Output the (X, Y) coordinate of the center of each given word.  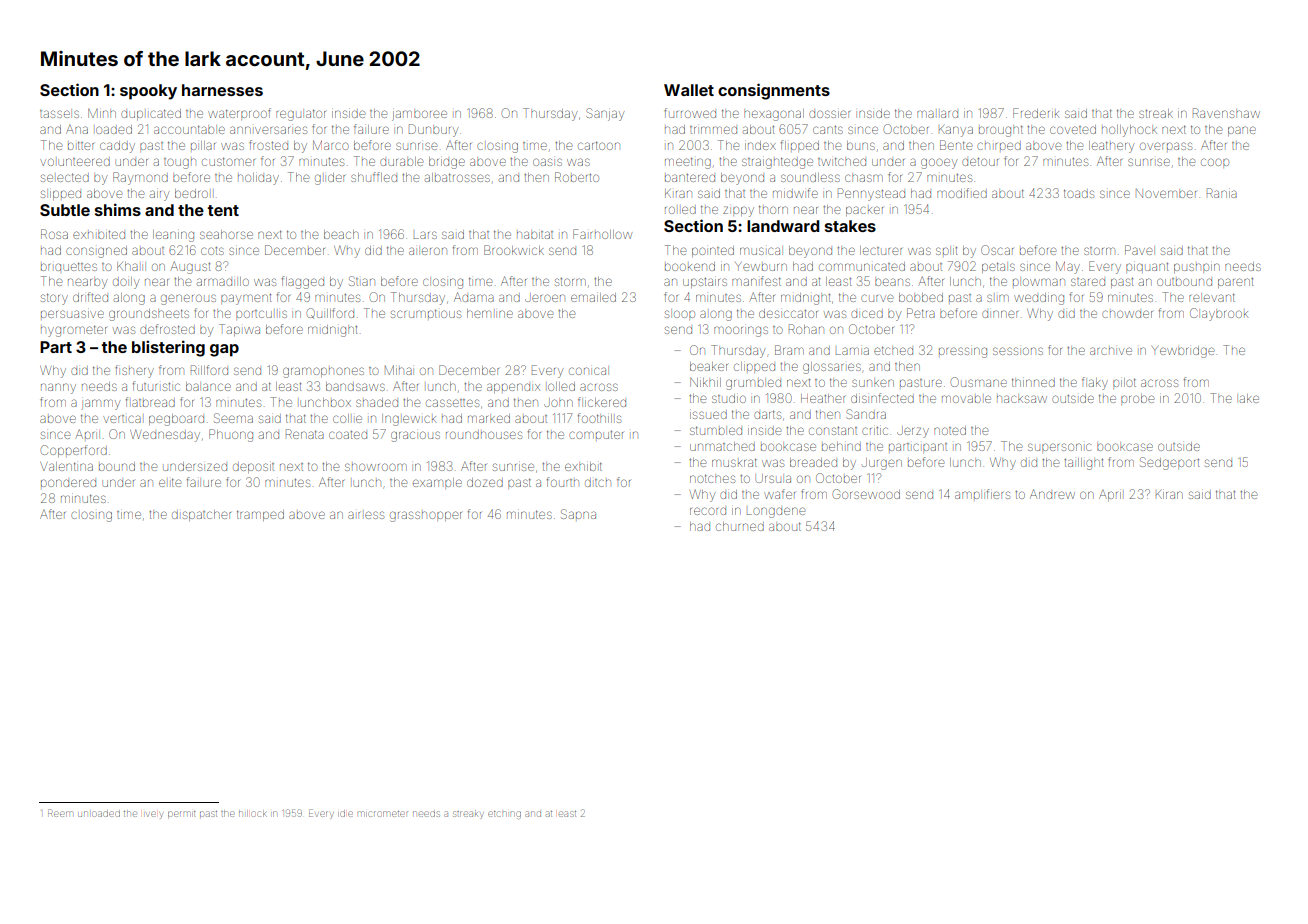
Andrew (1052, 494)
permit (182, 815)
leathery (1111, 147)
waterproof (239, 113)
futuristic (156, 386)
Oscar (997, 250)
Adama (474, 297)
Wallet (689, 90)
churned (740, 526)
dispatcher (201, 515)
